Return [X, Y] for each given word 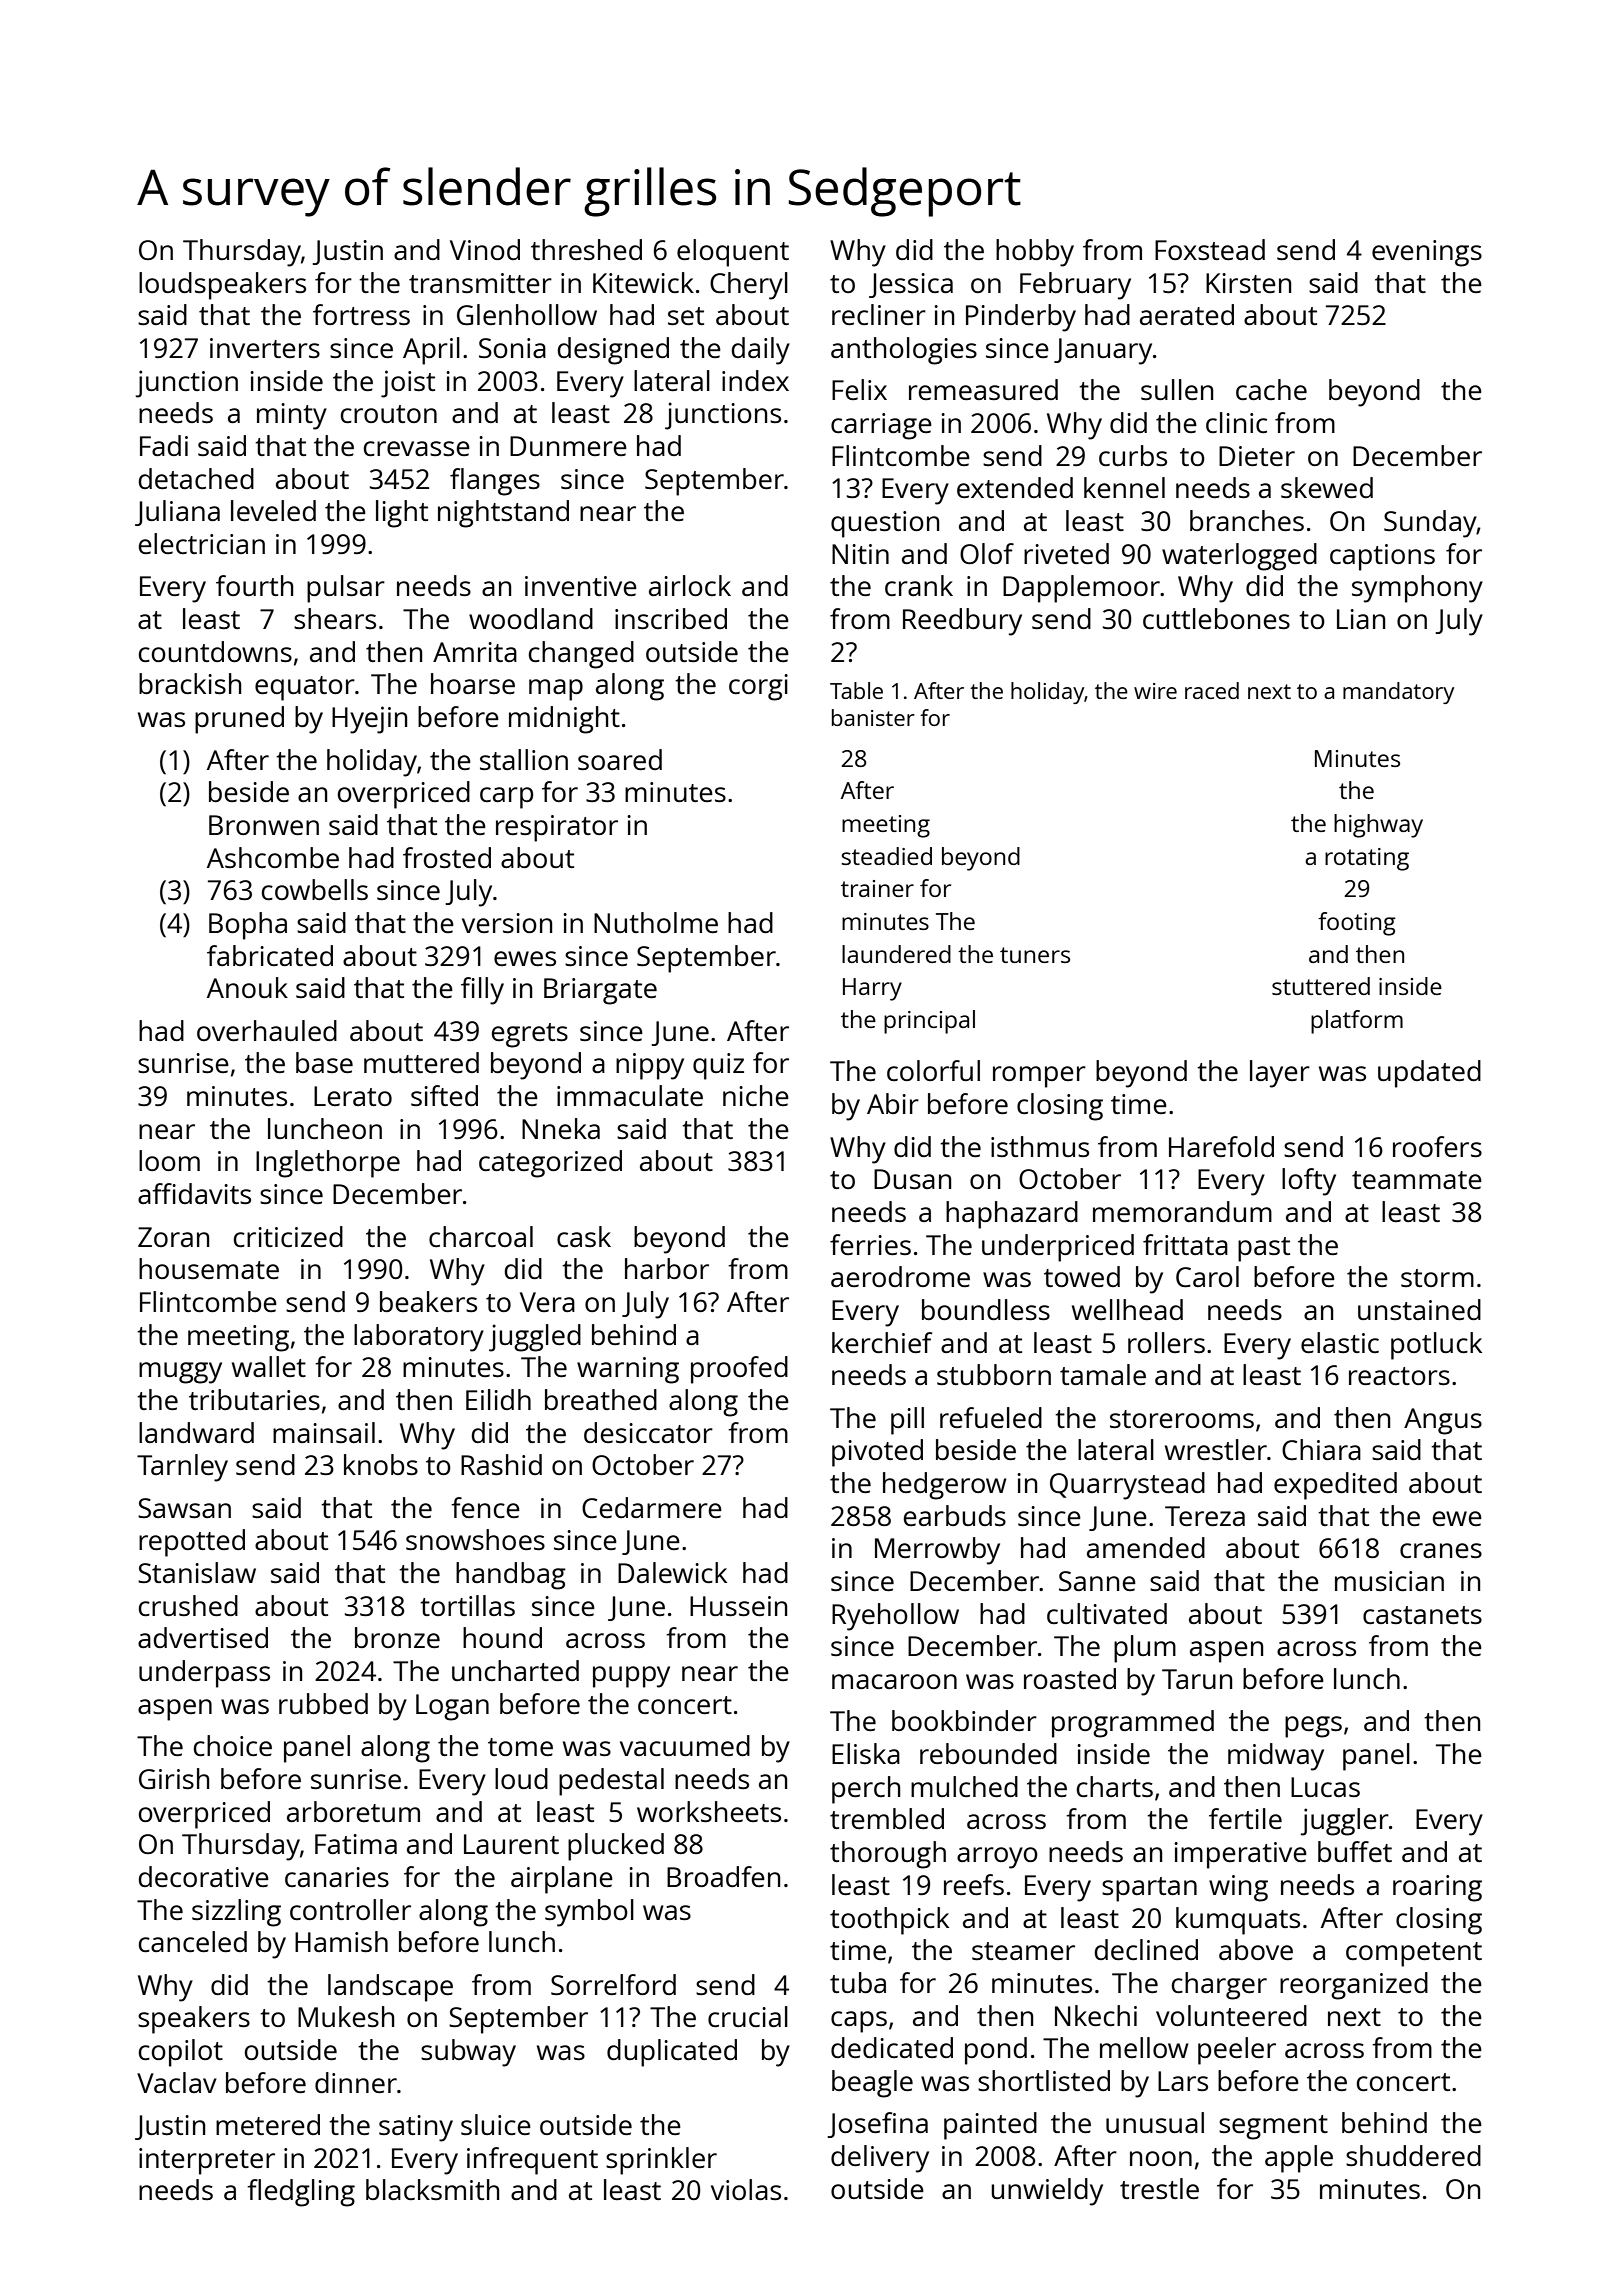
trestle [1159, 2188]
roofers [1437, 1146]
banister [873, 717]
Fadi [164, 445]
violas [746, 2189]
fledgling [301, 2193]
